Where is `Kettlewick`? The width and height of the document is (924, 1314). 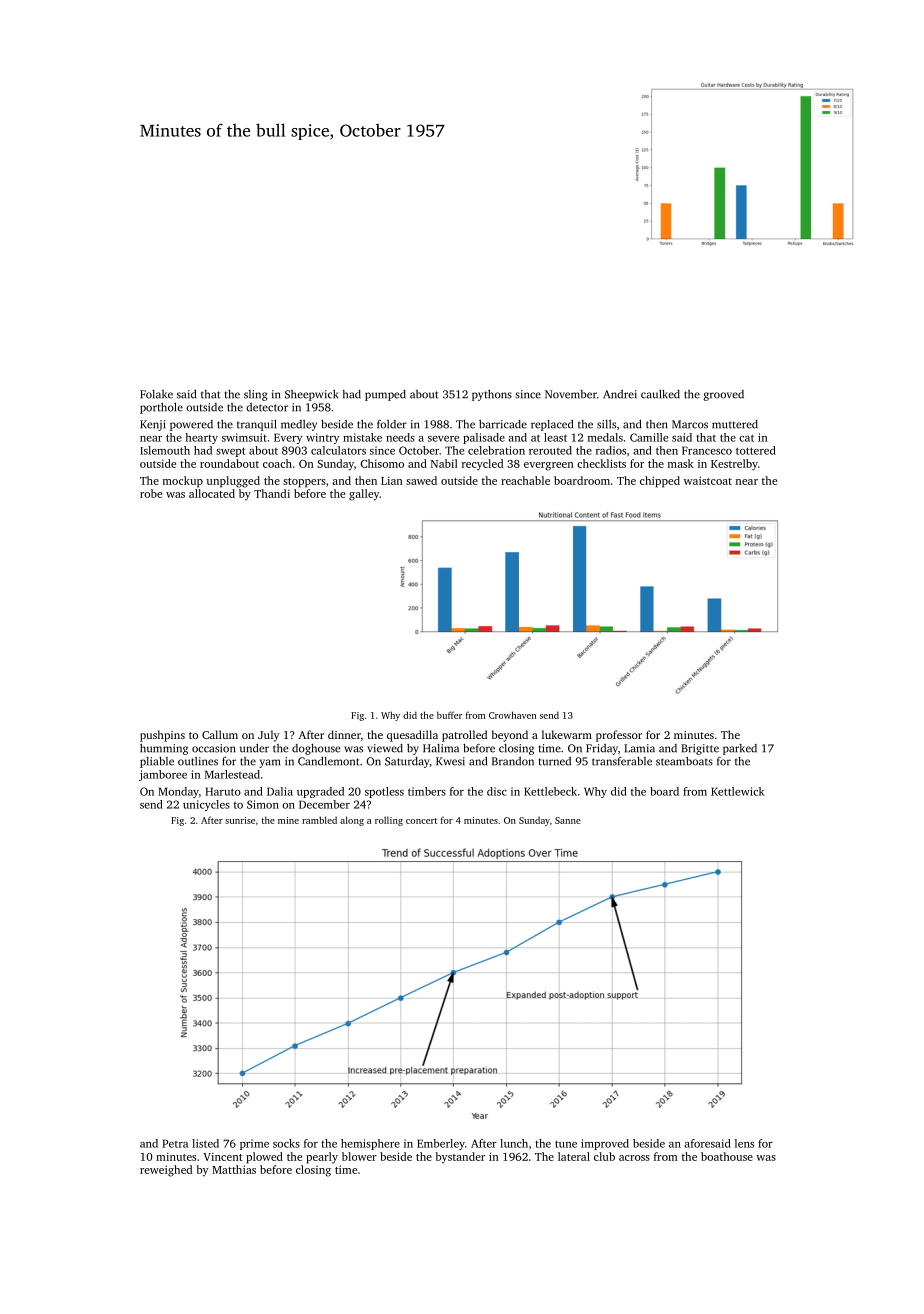
Kettlewick is located at coordinates (738, 791).
